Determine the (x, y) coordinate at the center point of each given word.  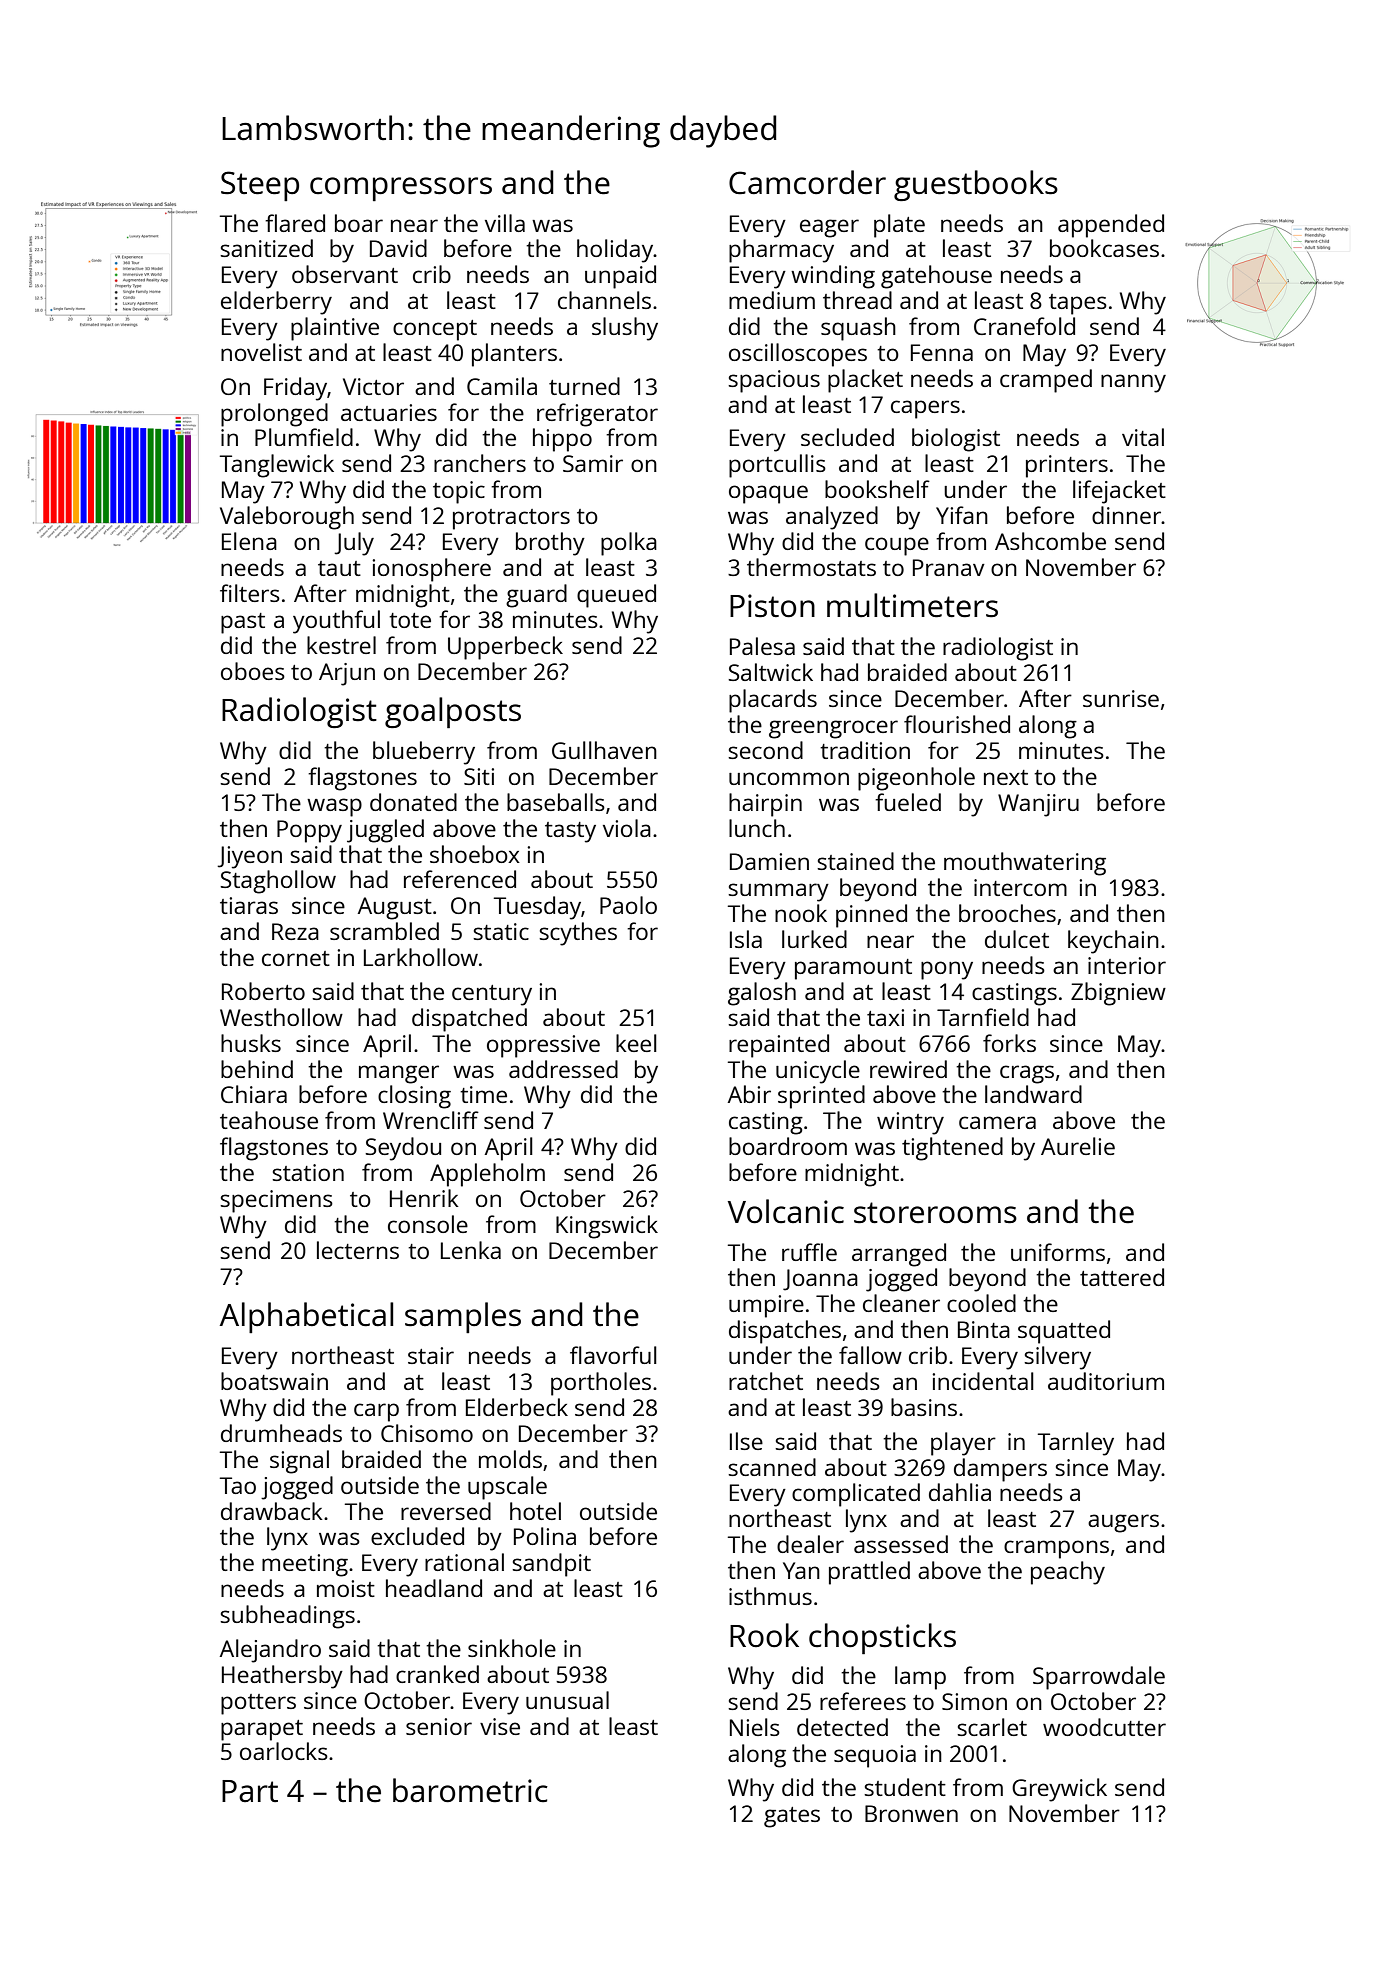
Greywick (1059, 1790)
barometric (470, 1790)
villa (505, 223)
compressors (401, 189)
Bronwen (911, 1813)
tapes (1078, 304)
